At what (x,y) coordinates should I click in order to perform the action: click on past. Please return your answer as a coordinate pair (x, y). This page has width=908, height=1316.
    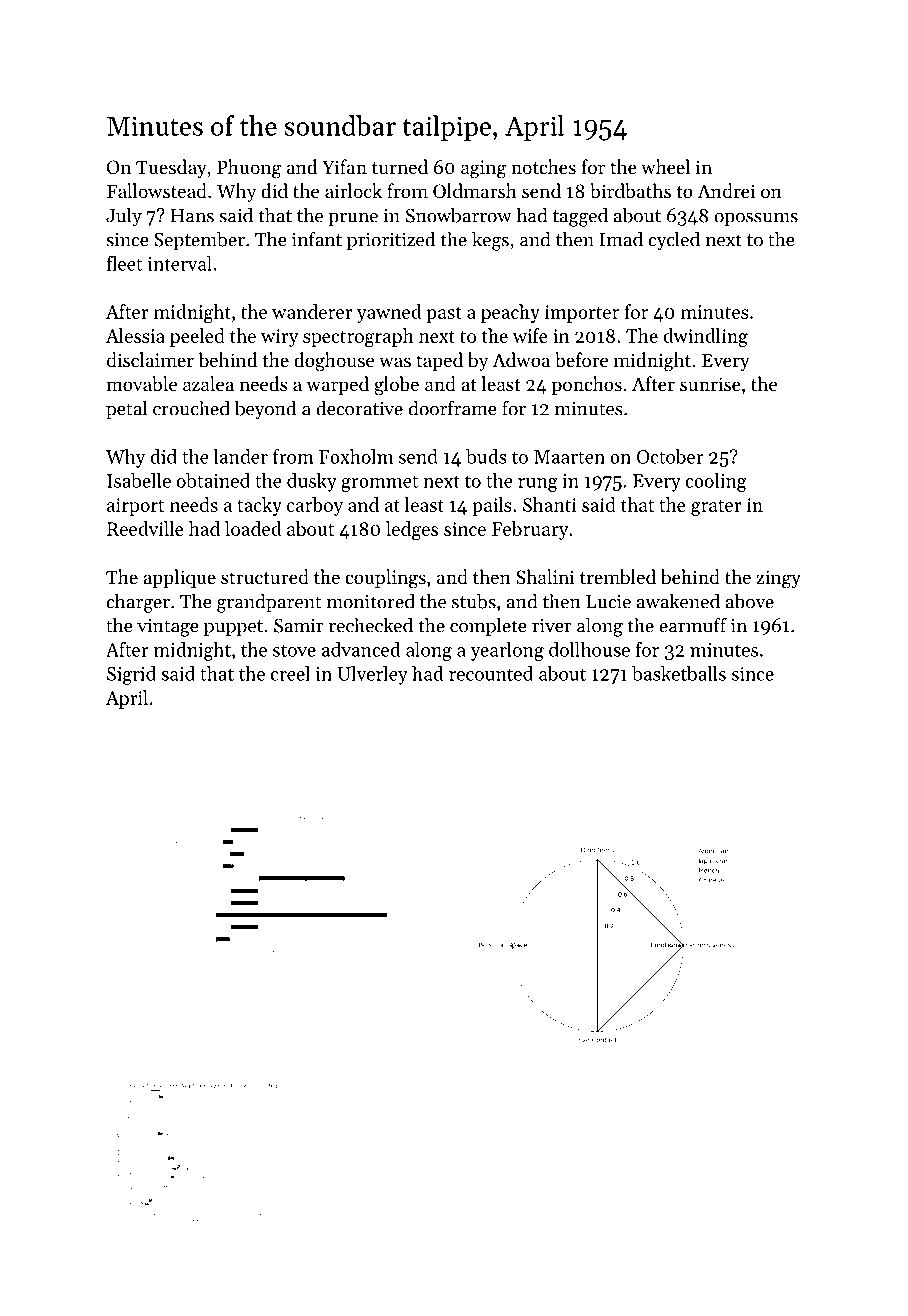
    Looking at the image, I should click on (444, 315).
